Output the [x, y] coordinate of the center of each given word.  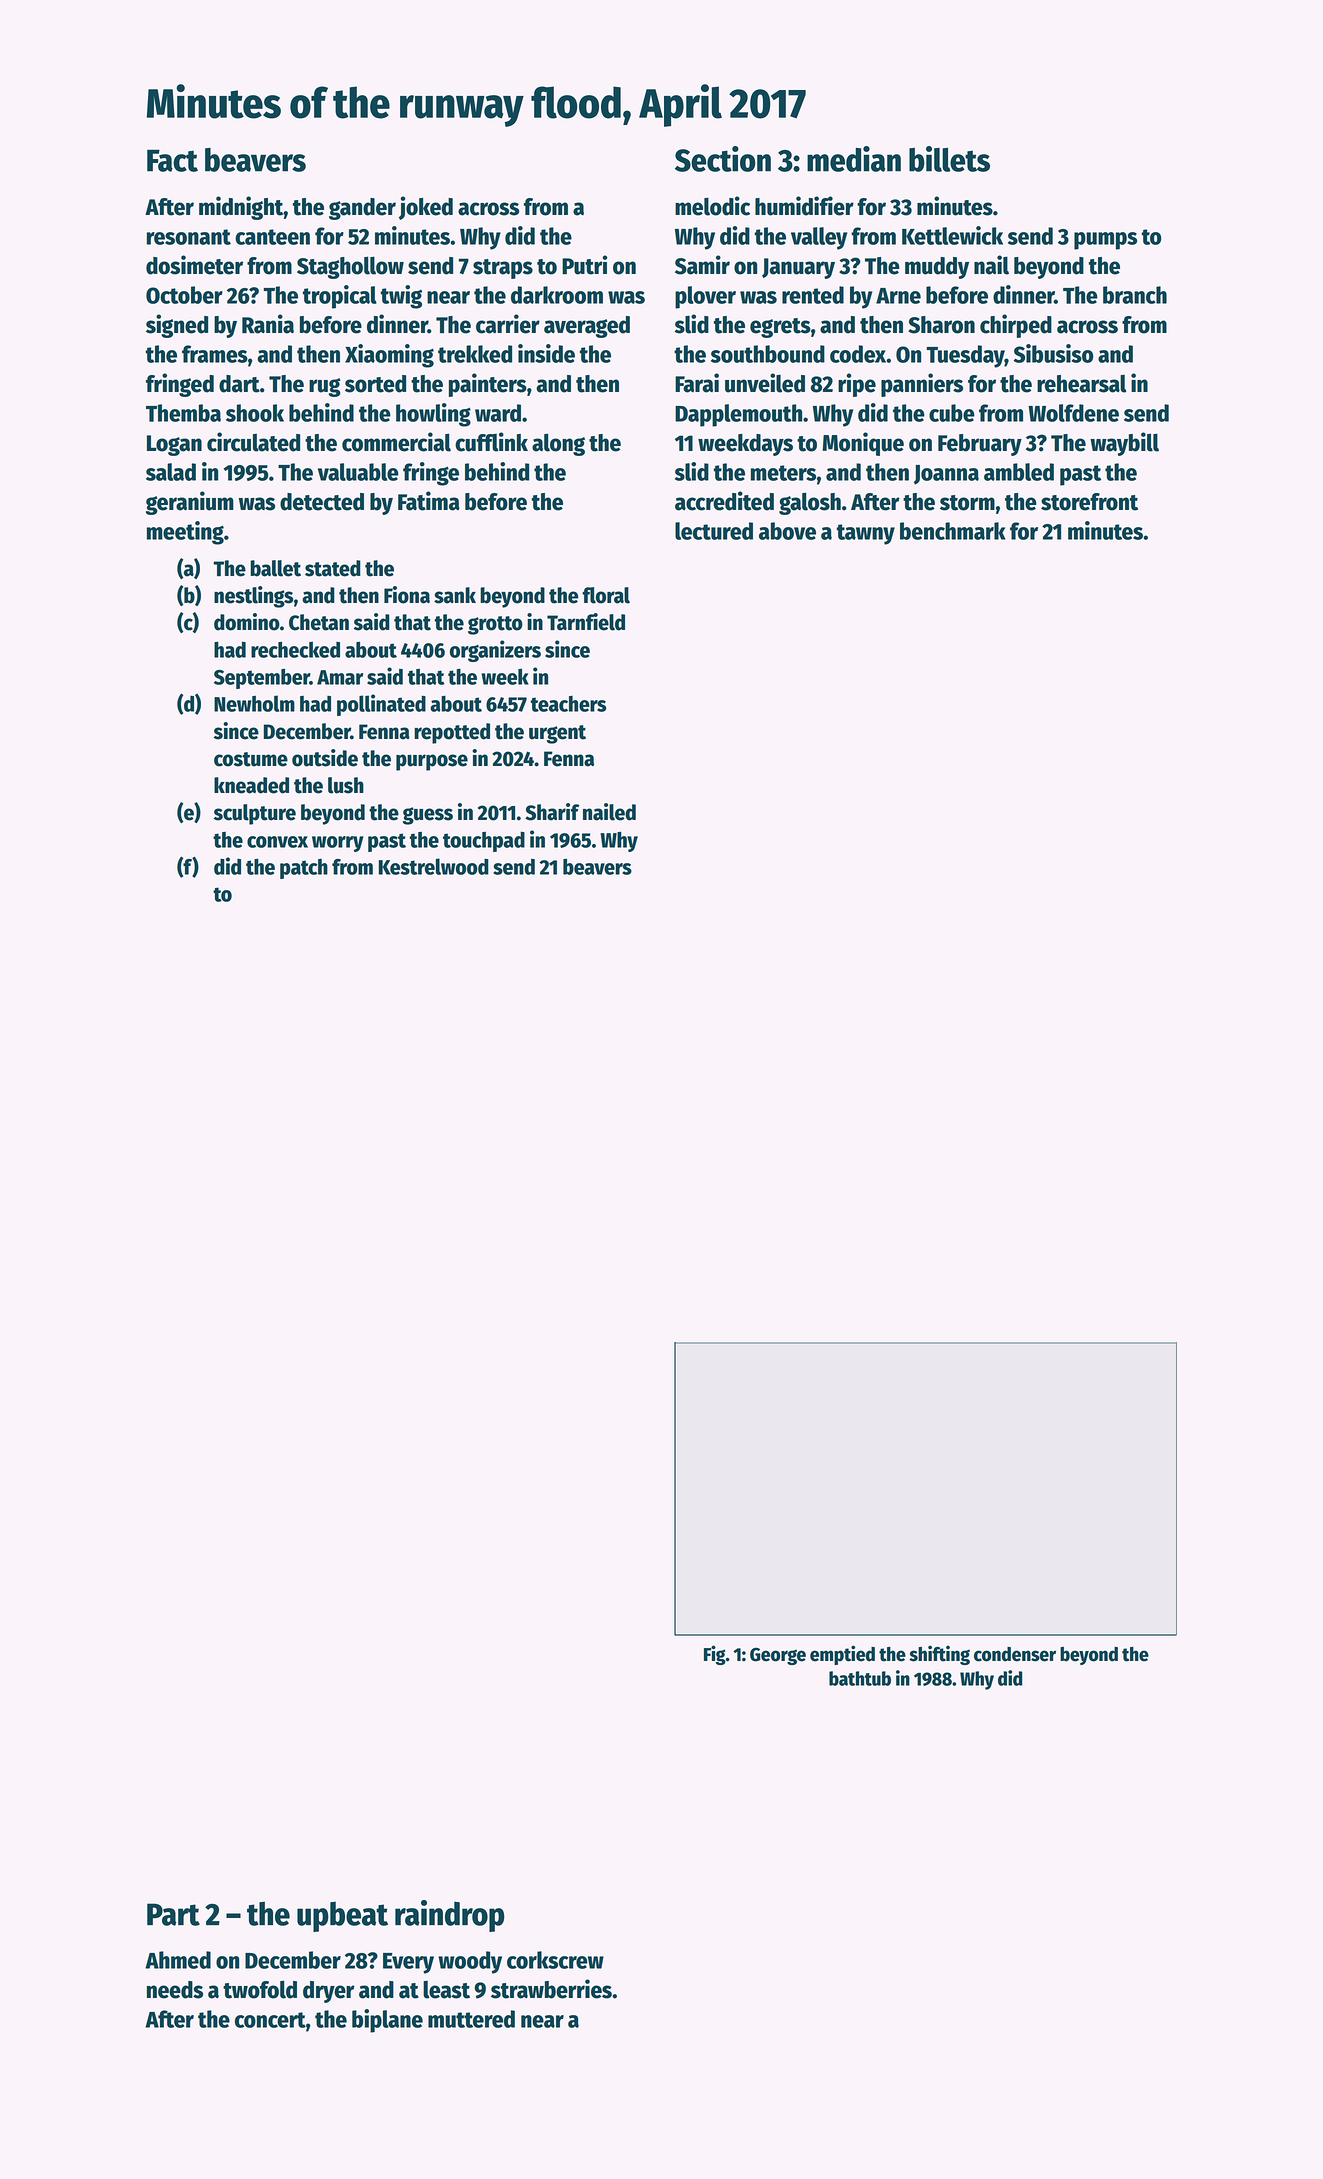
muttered [471, 2019]
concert [270, 2020]
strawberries [551, 1989]
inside [546, 353]
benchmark [953, 531]
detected [322, 502]
